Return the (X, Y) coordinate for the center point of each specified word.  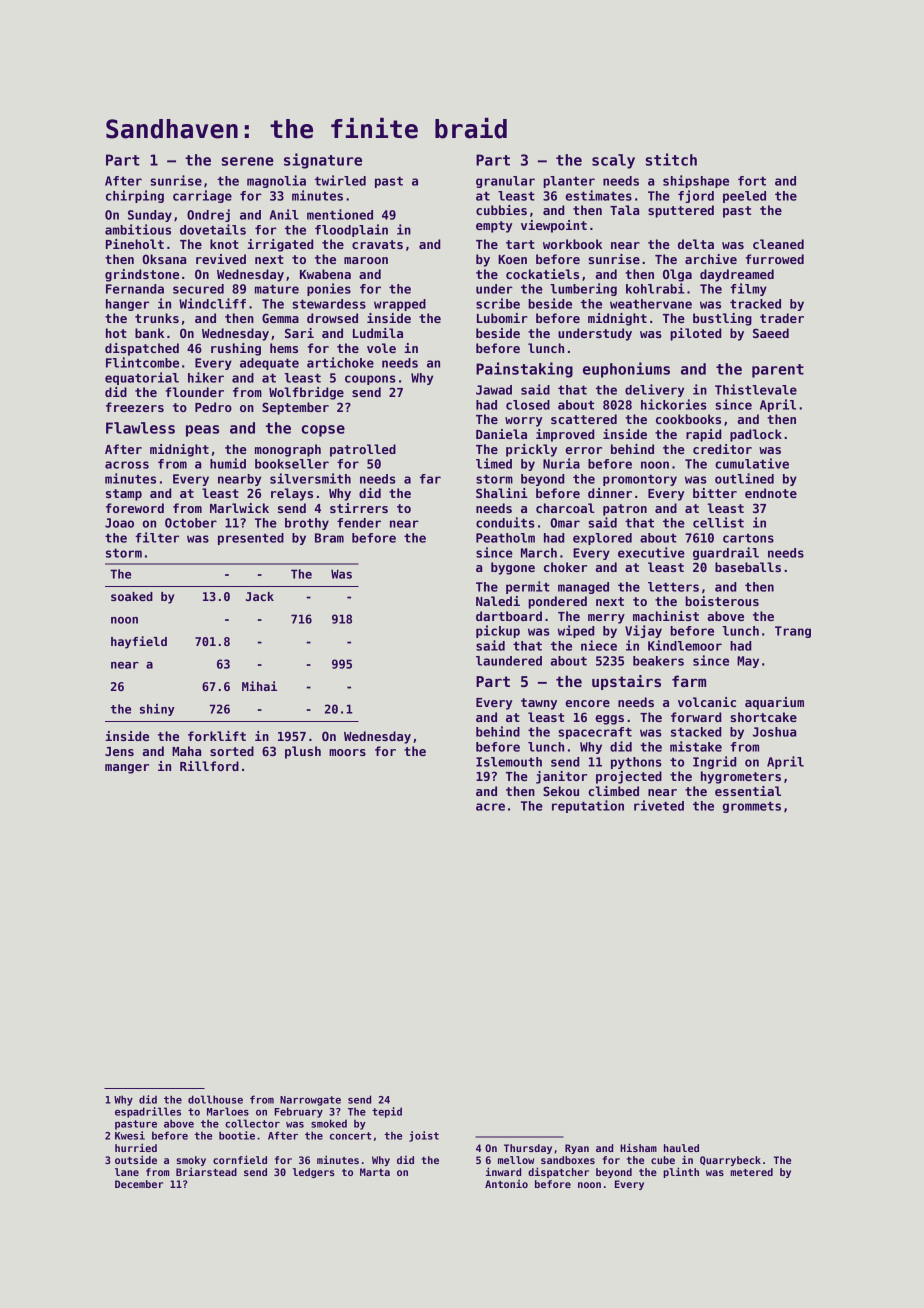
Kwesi (130, 1135)
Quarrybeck (730, 1161)
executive (651, 552)
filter (157, 537)
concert (350, 1136)
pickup (498, 631)
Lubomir (502, 318)
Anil (284, 214)
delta (696, 244)
